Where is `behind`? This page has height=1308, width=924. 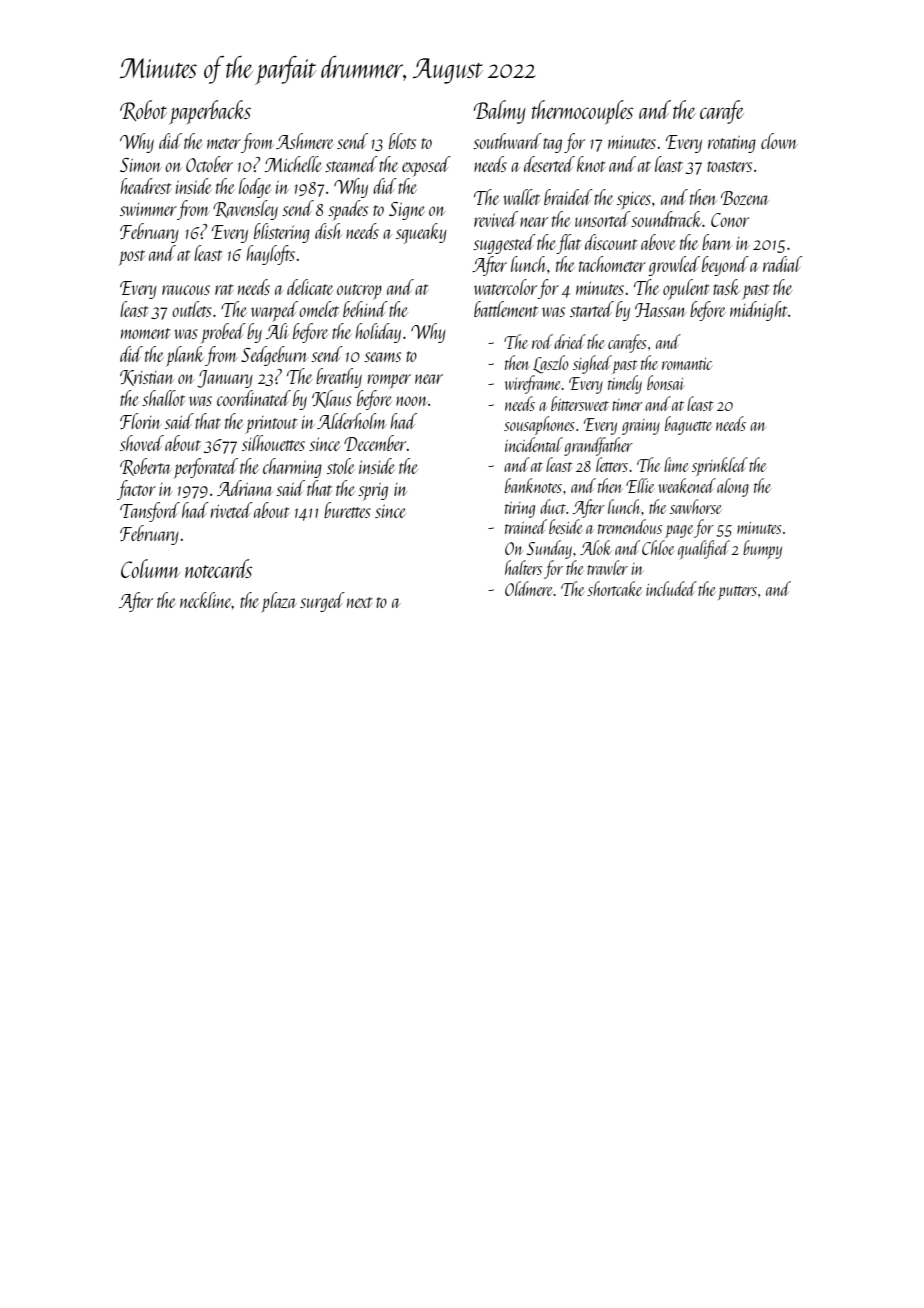 behind is located at coordinates (365, 309).
